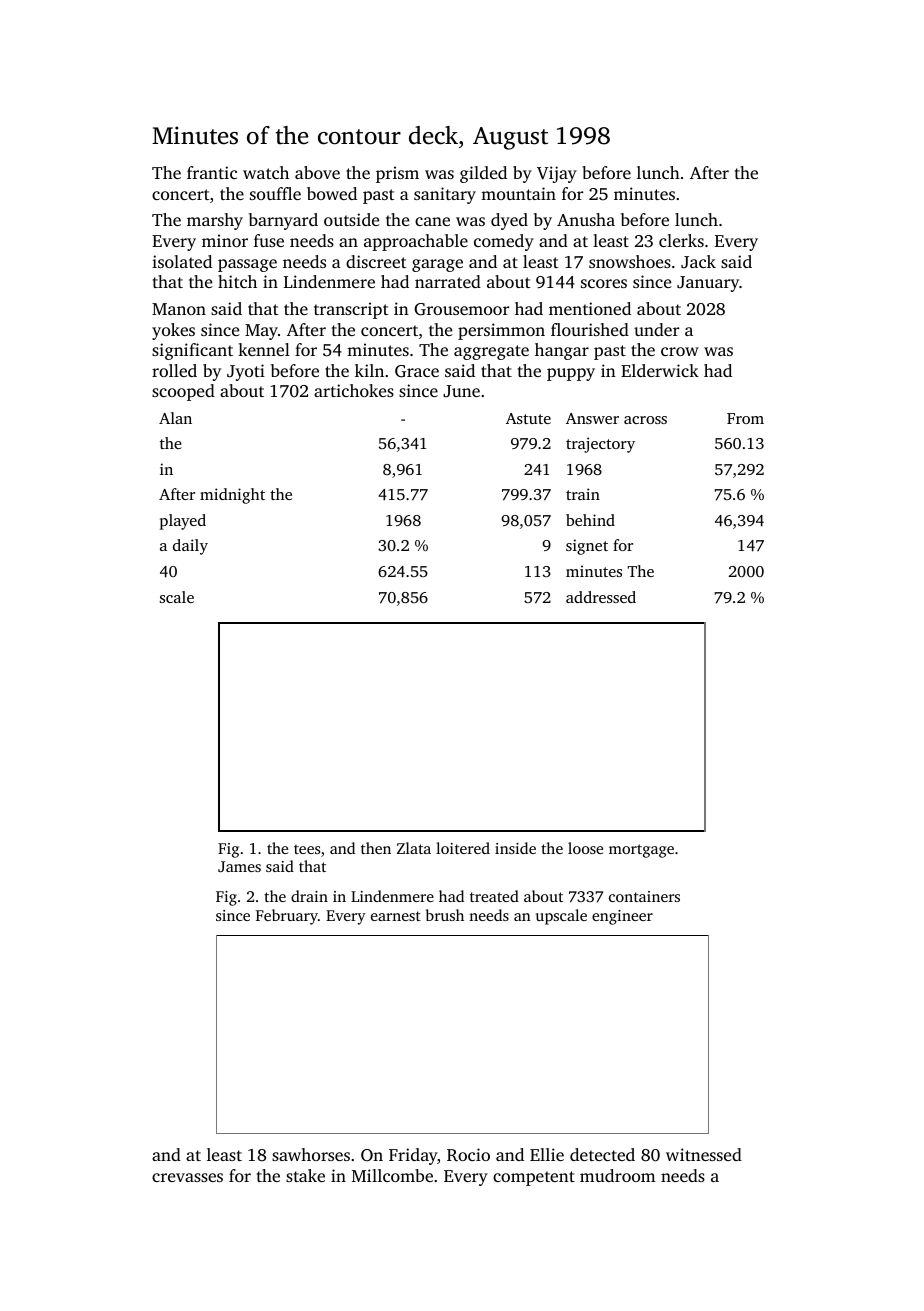  I want to click on signet, so click(587, 547).
